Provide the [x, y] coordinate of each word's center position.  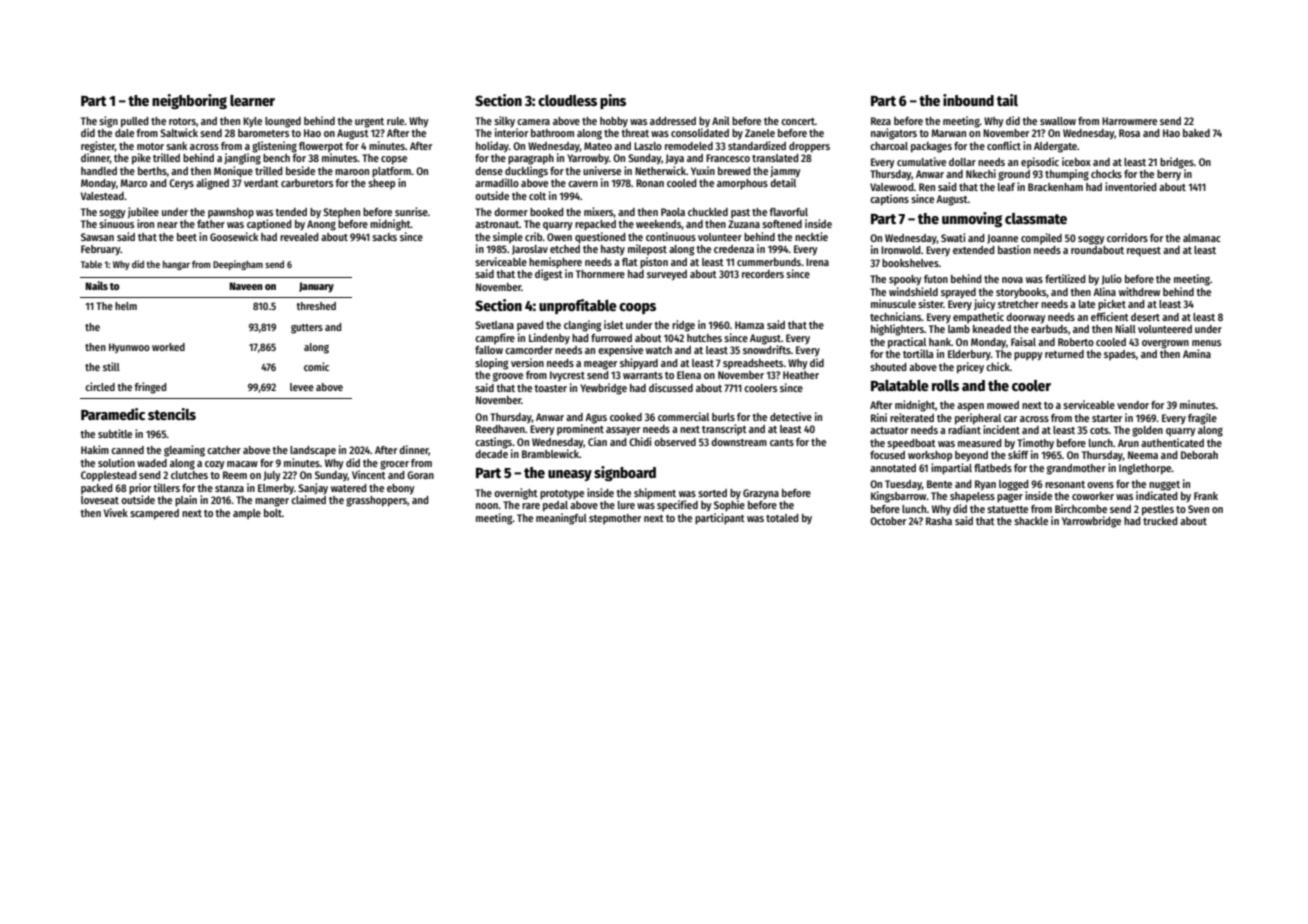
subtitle [115, 433]
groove [508, 377]
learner [252, 100]
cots [1099, 430]
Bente [939, 484]
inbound [968, 100]
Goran [420, 475]
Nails [96, 285]
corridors [1127, 237]
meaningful [561, 519]
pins [613, 101]
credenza [734, 249]
